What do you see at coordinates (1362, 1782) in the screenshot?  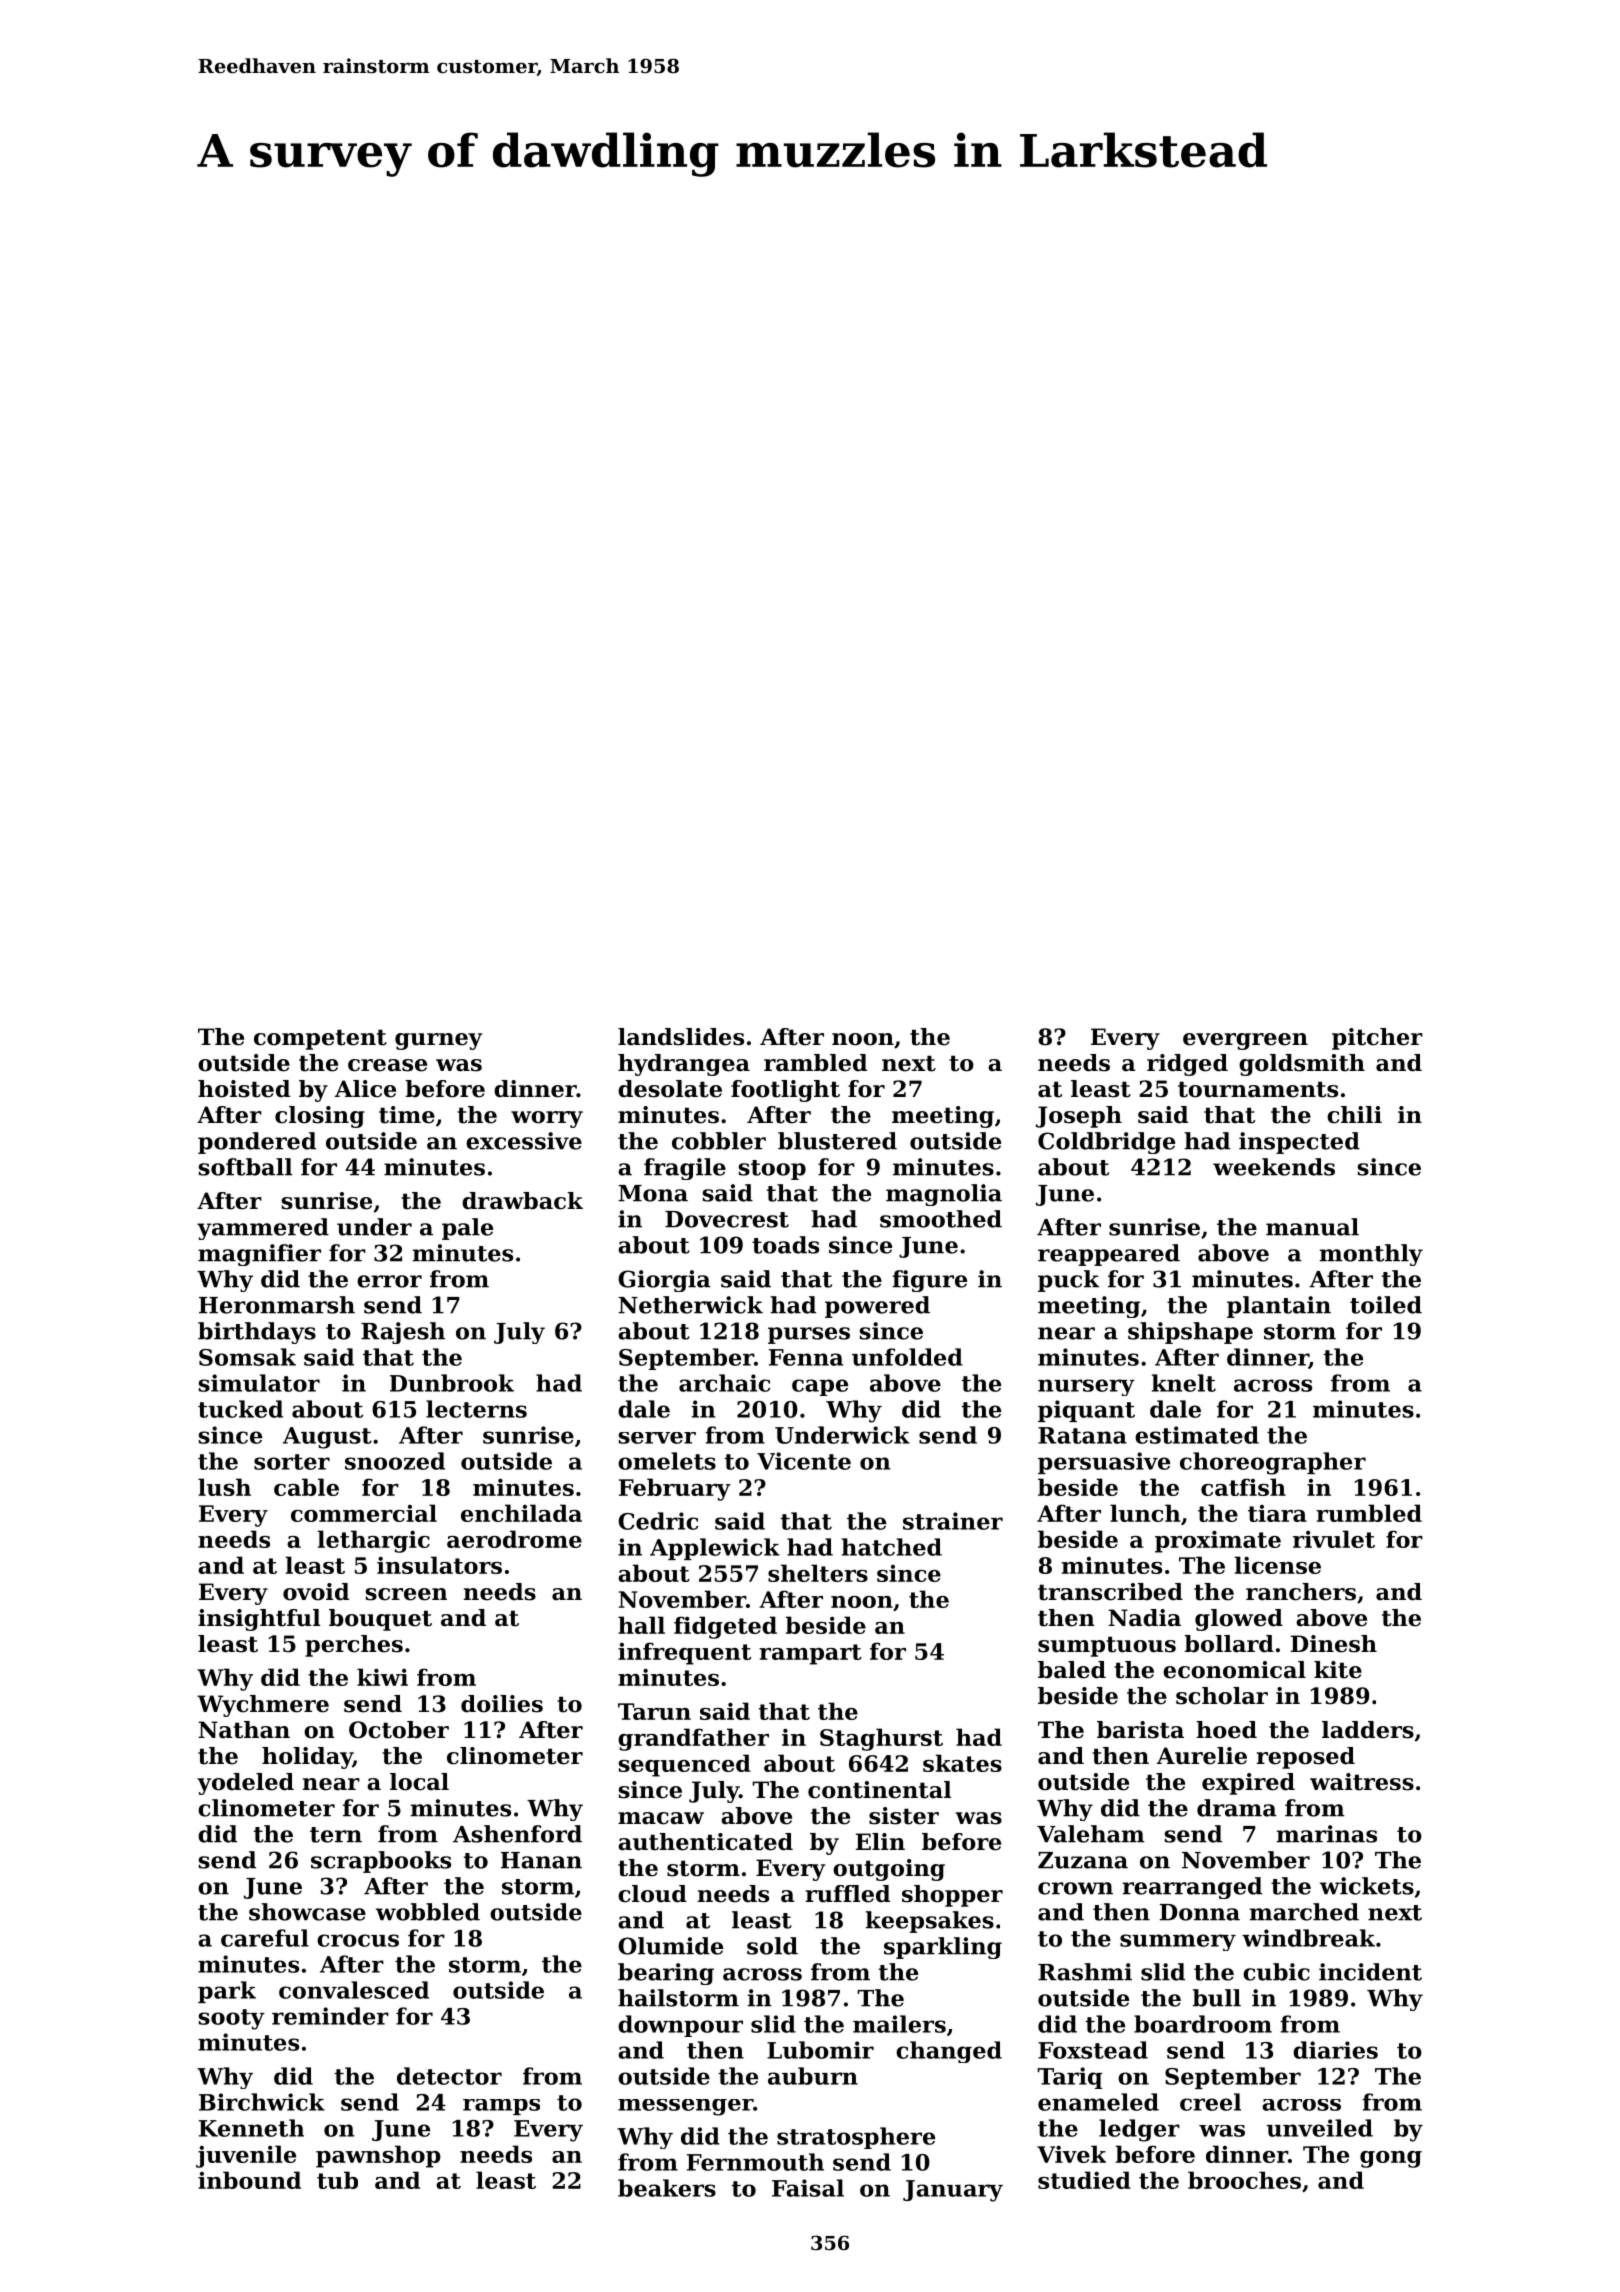 I see `waitress` at bounding box center [1362, 1782].
